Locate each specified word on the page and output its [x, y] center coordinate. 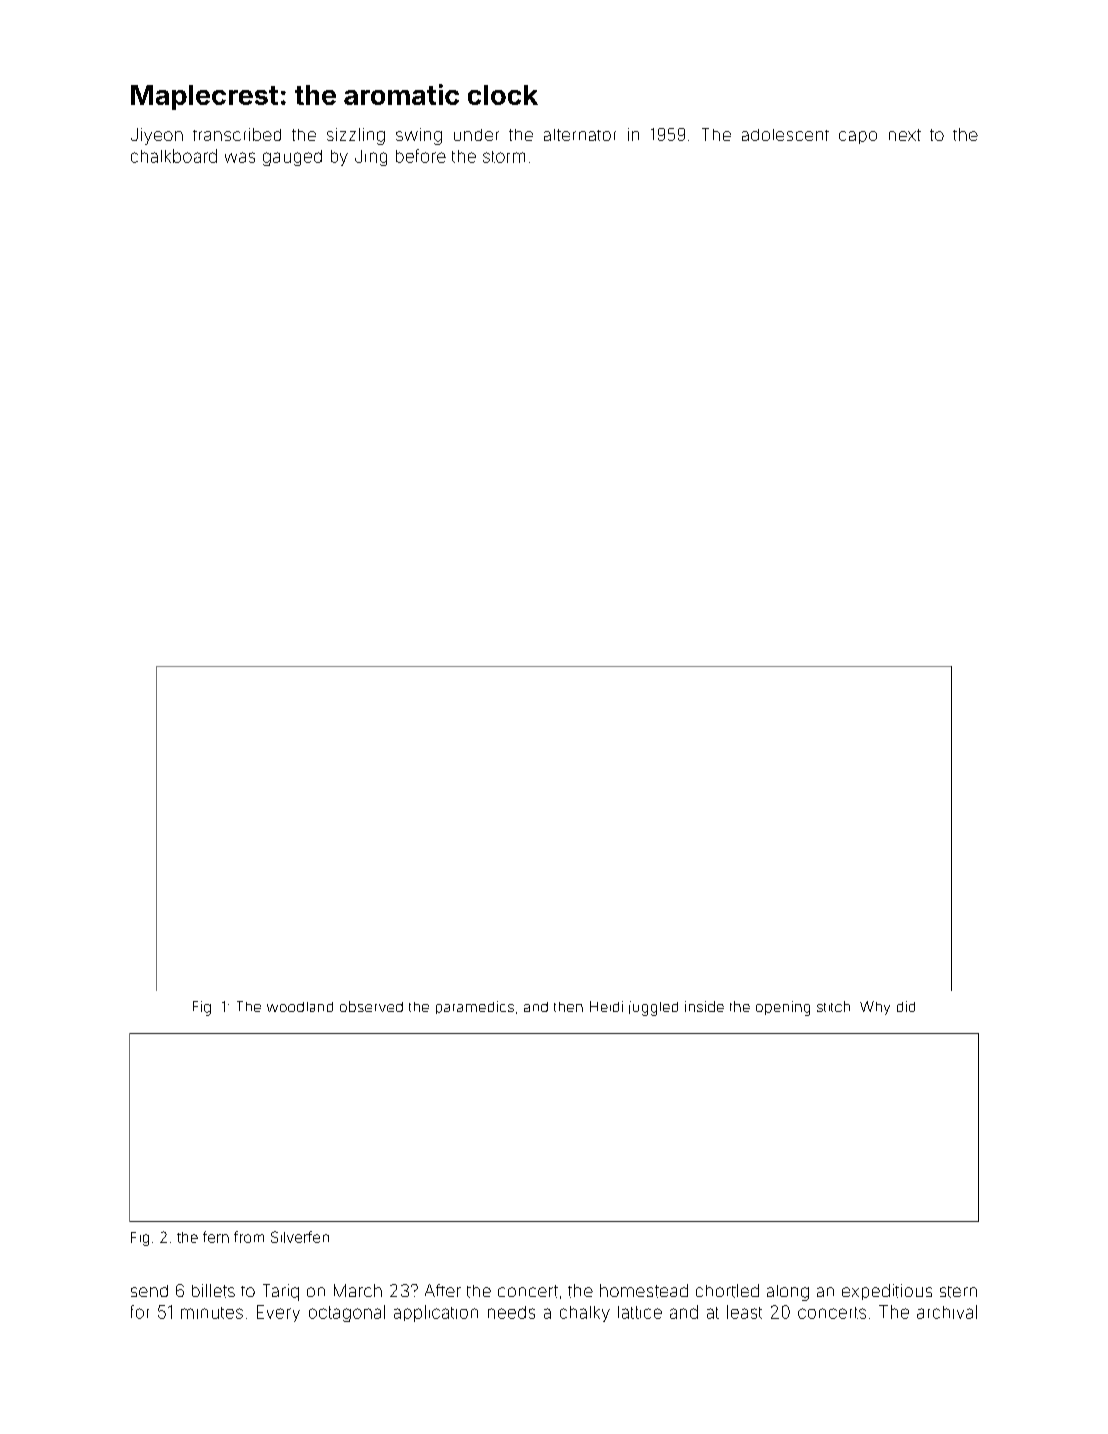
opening [783, 1008]
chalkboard [174, 156]
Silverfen [300, 1237]
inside [704, 1006]
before [421, 156]
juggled [653, 1008]
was [240, 157]
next [905, 135]
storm [504, 157]
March [358, 1290]
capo [858, 137]
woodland [300, 1007]
